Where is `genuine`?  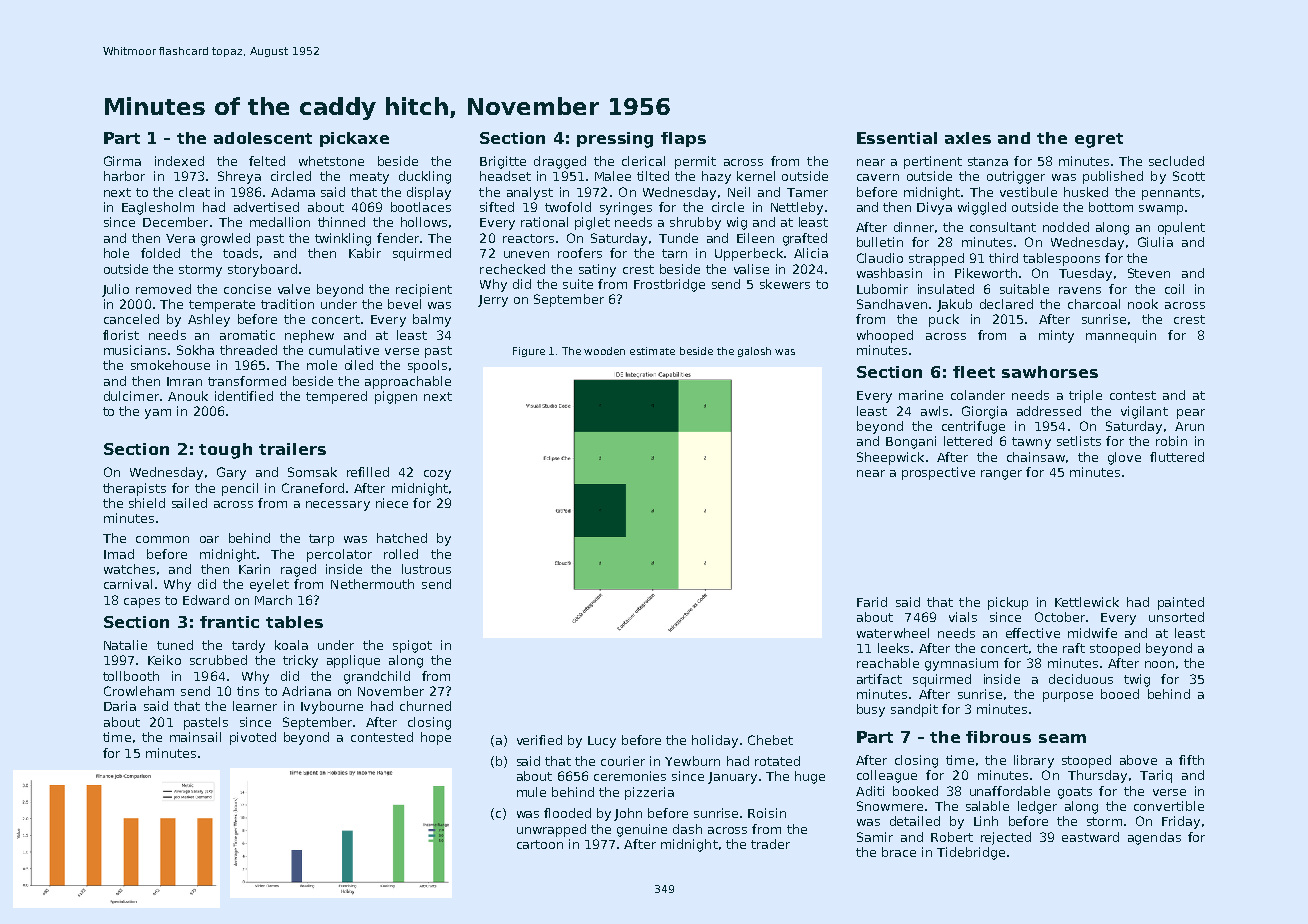
genuine is located at coordinates (642, 830).
